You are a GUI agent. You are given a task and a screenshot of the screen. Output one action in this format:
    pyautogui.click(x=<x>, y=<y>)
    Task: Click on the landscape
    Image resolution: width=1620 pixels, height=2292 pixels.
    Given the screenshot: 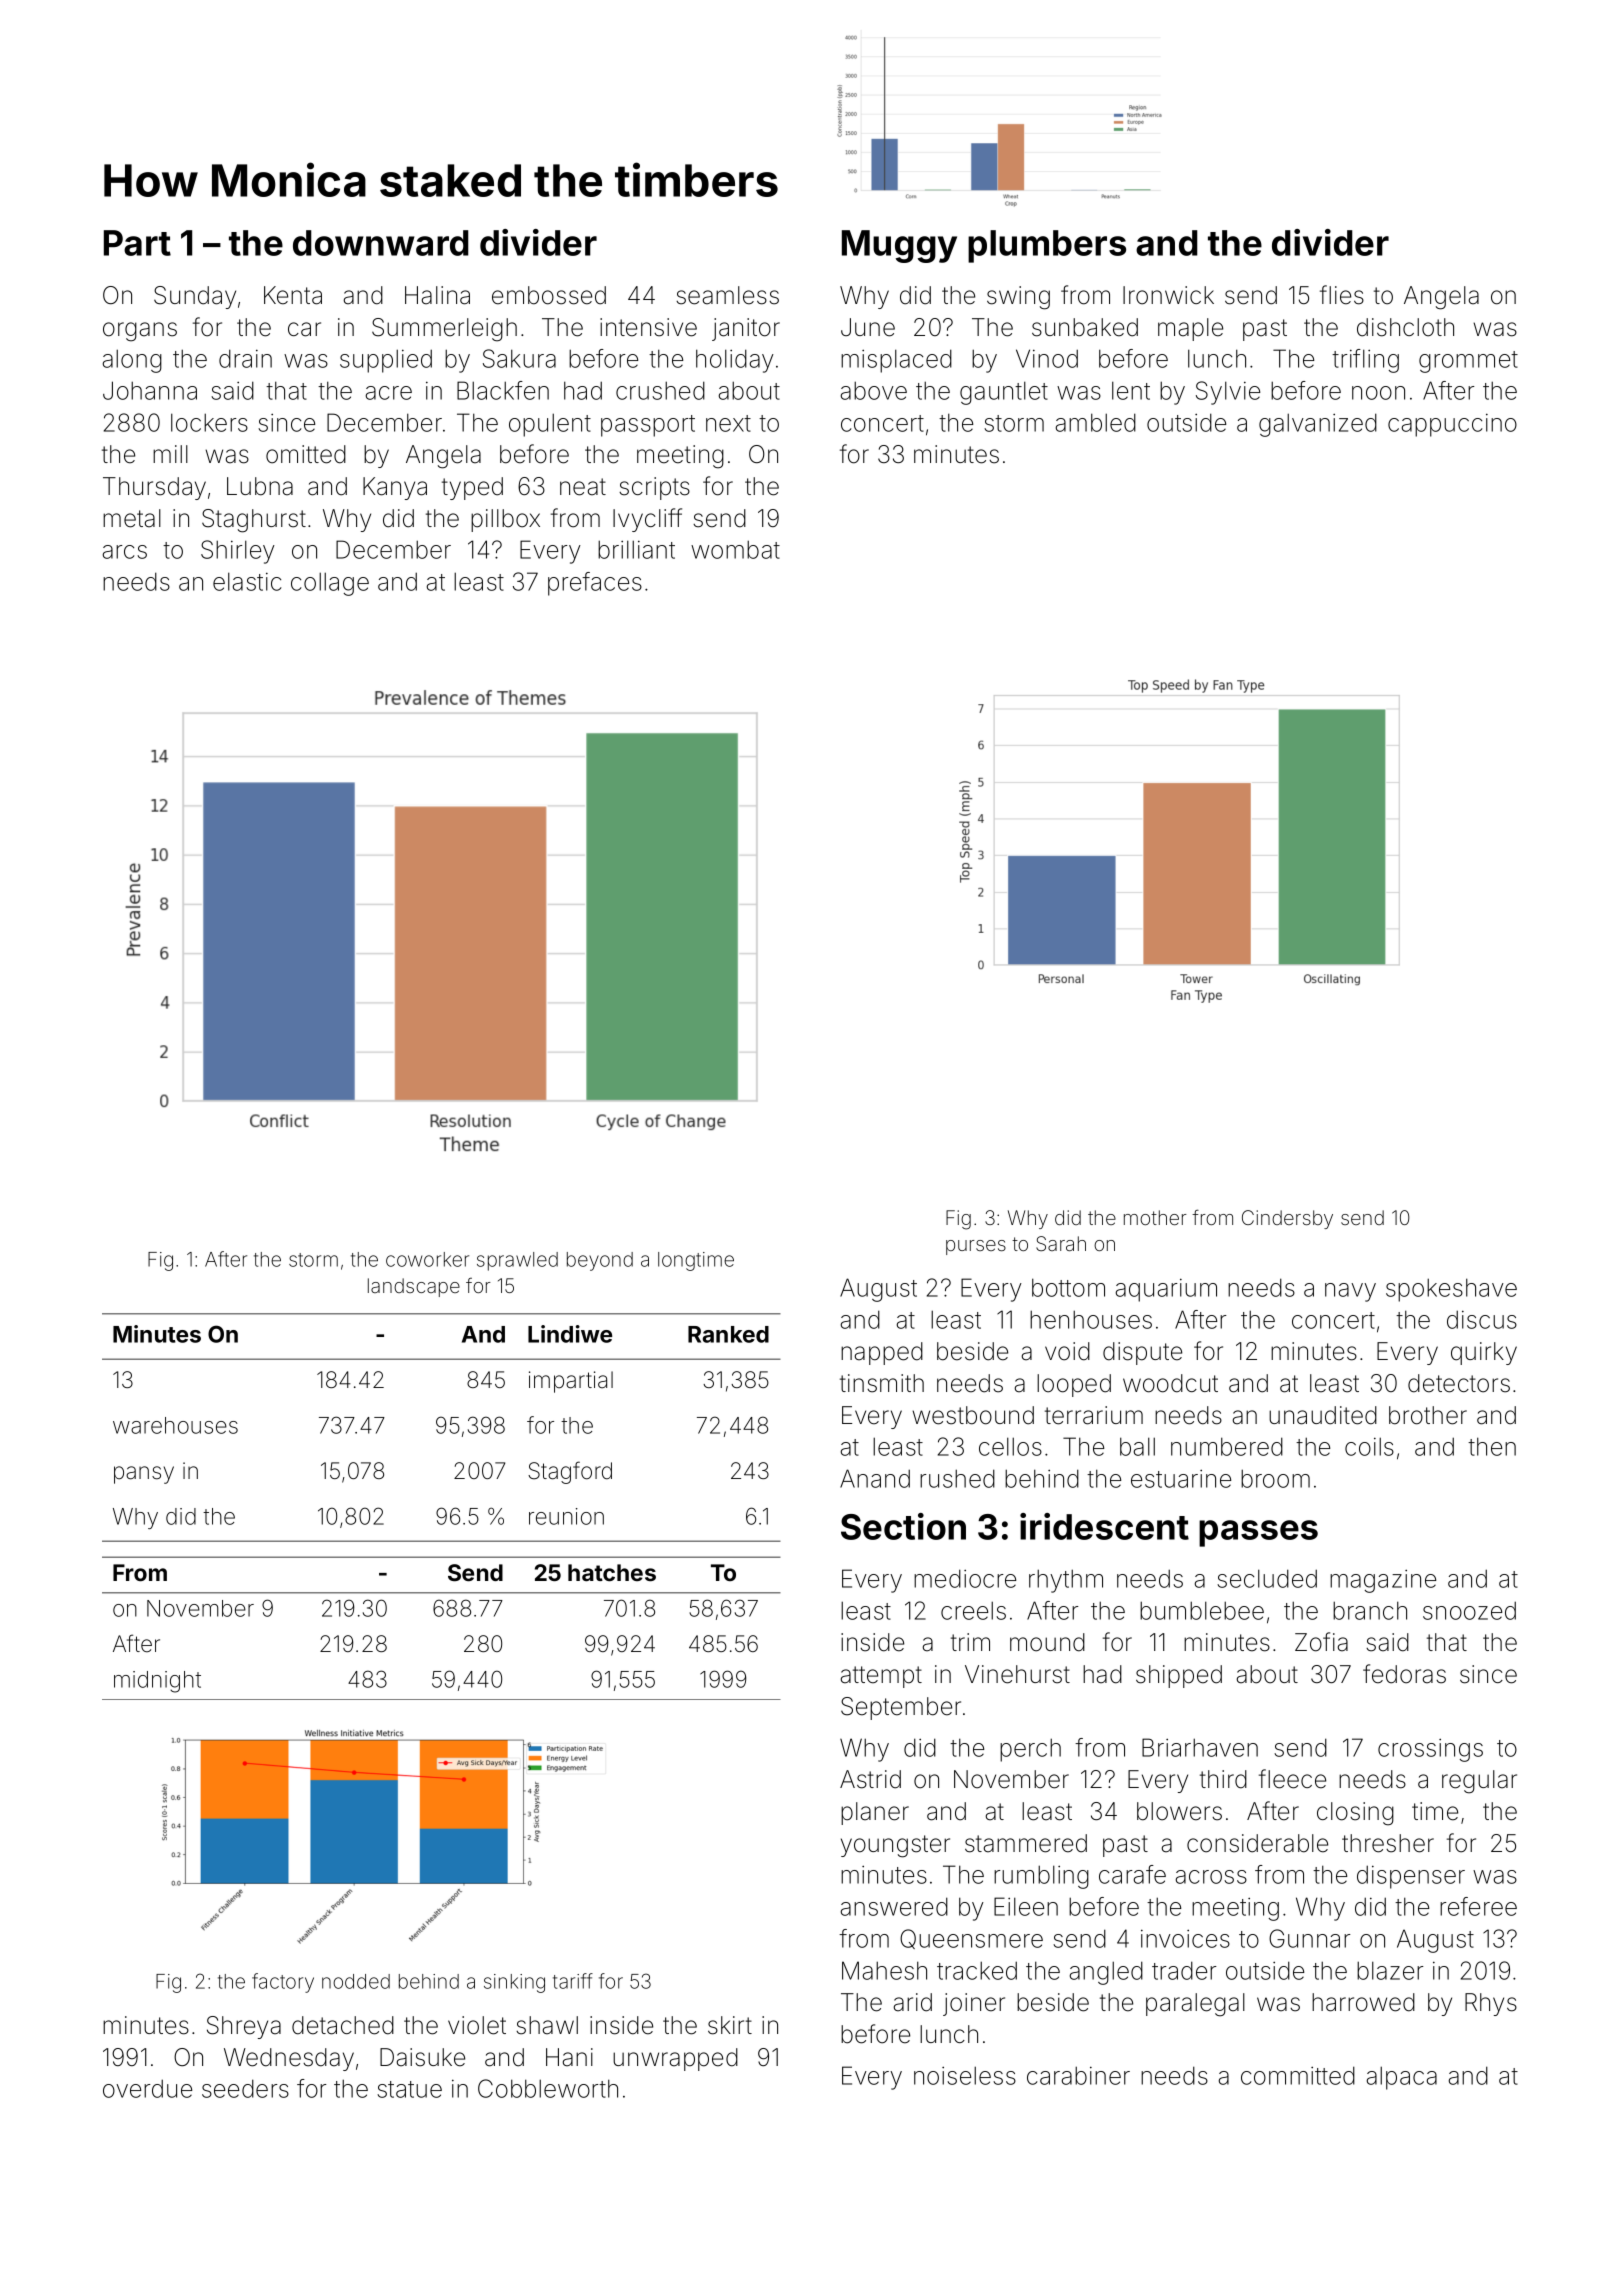 What is the action you would take?
    pyautogui.click(x=414, y=1287)
